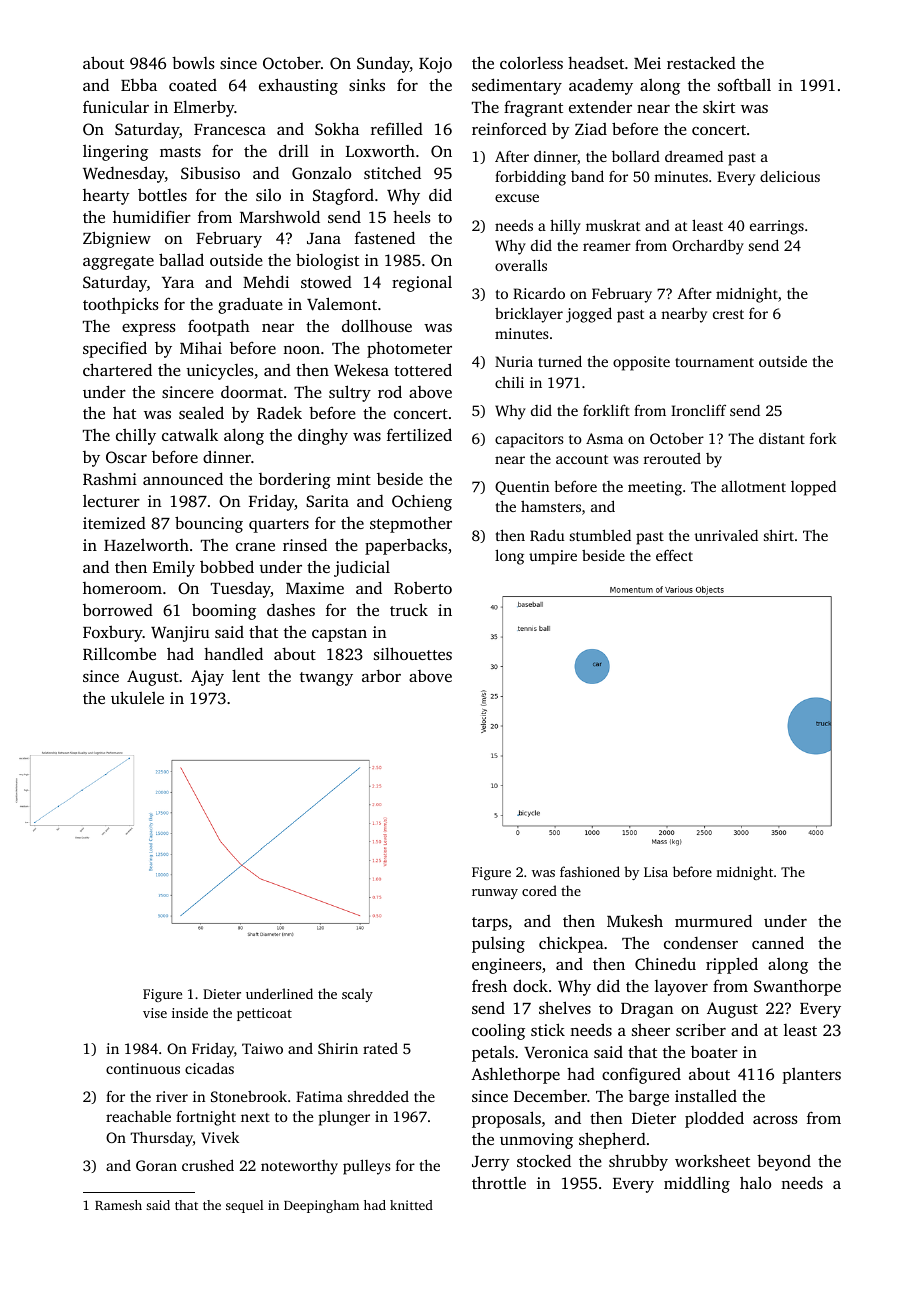  I want to click on effect, so click(674, 555).
